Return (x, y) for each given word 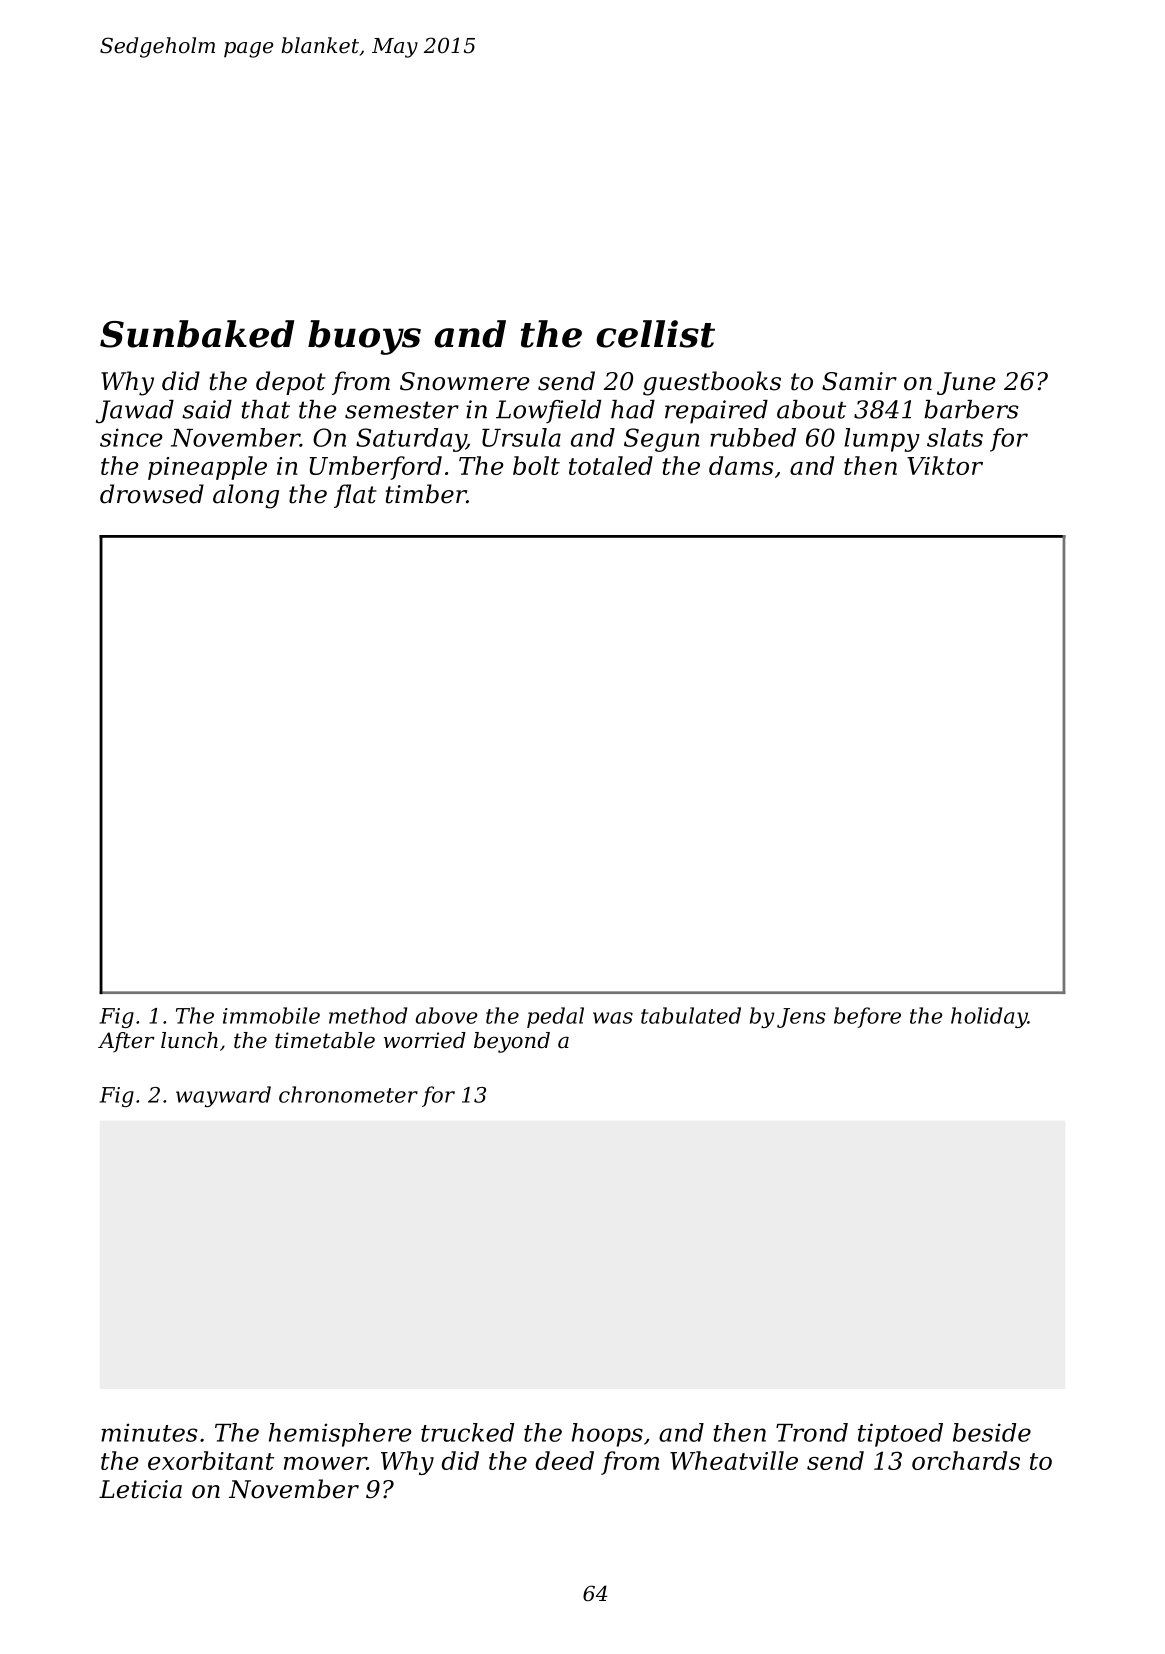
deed (565, 1460)
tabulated (691, 1015)
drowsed (152, 494)
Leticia (140, 1489)
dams (741, 465)
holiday (989, 1017)
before (867, 1017)
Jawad (135, 412)
